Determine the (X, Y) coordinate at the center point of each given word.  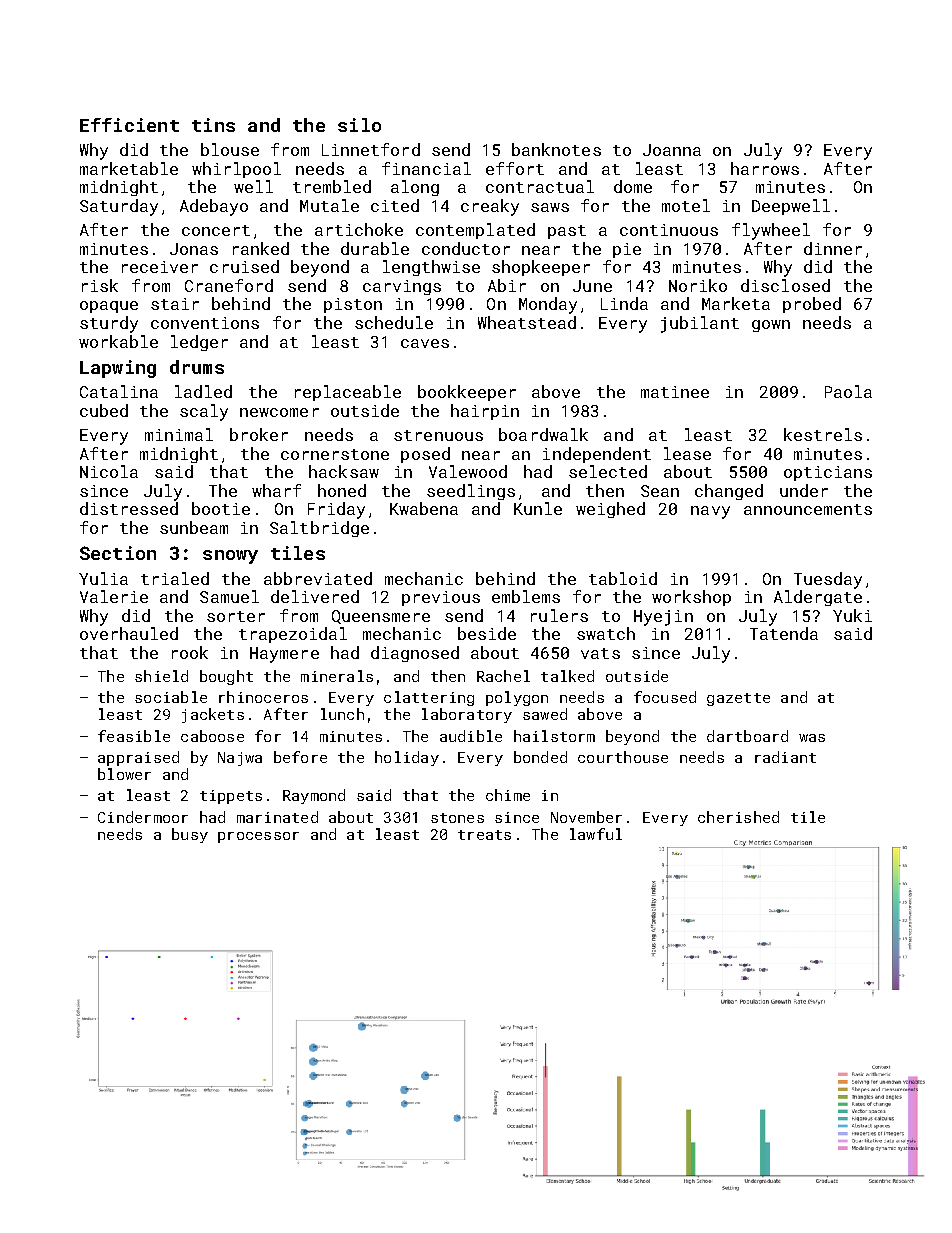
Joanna (672, 150)
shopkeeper (541, 268)
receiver (160, 267)
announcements (808, 509)
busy (190, 835)
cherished (738, 817)
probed (812, 305)
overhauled (129, 633)
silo (359, 125)
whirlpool (236, 170)
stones (457, 818)
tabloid (623, 578)
